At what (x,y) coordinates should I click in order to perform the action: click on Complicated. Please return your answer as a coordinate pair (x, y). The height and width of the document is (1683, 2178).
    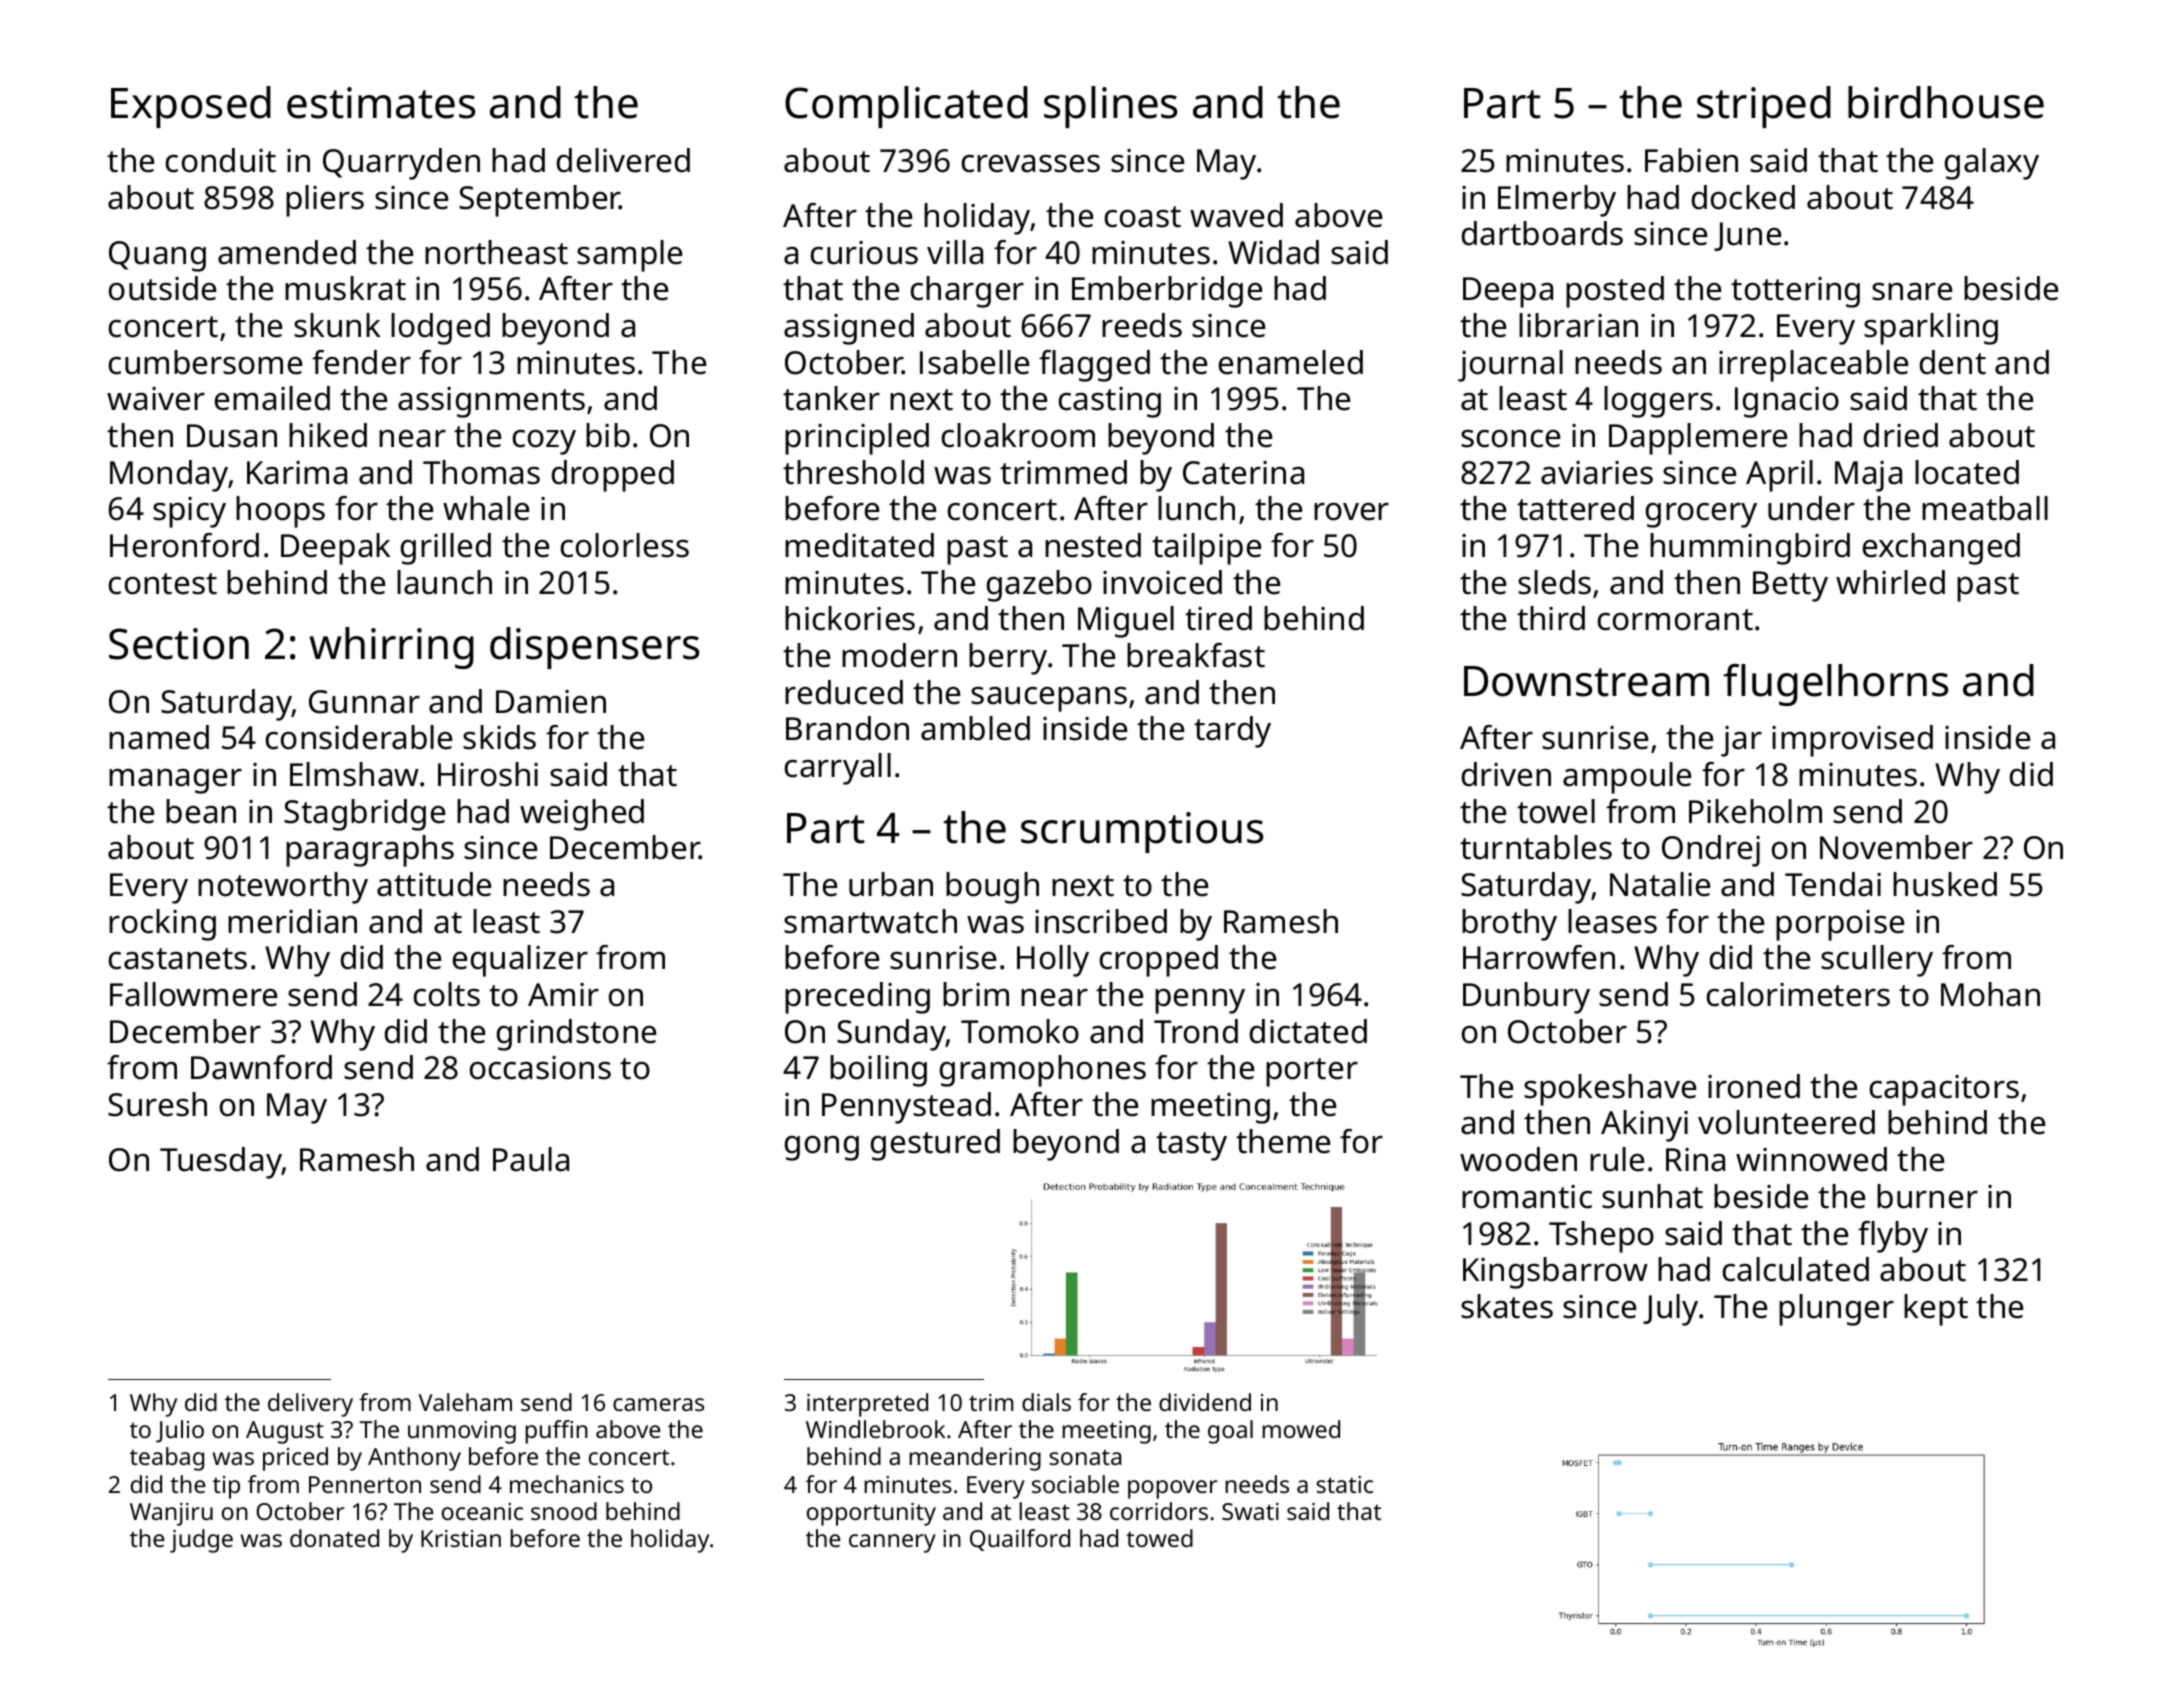
    Looking at the image, I should click on (906, 107).
